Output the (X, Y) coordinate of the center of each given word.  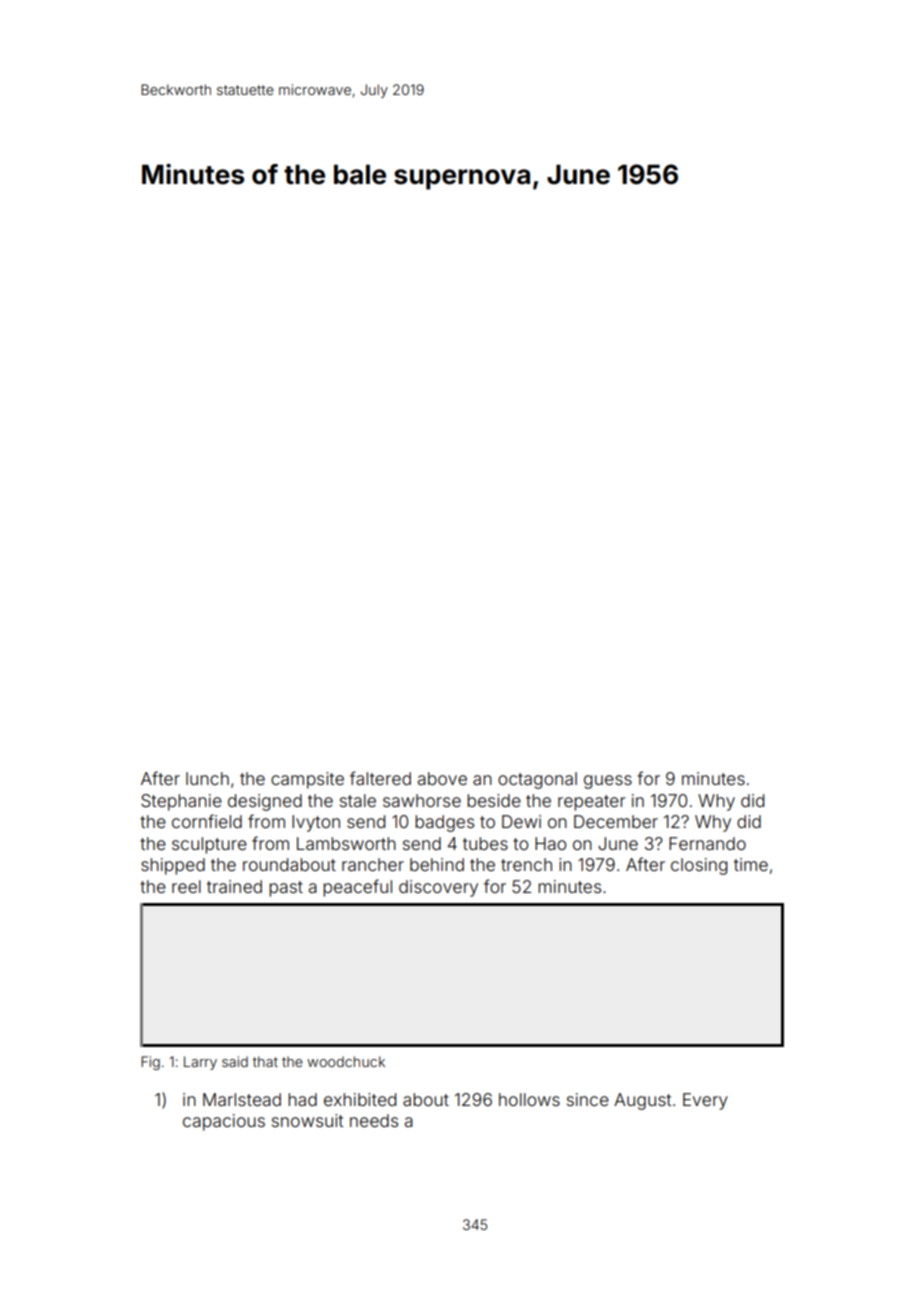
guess (608, 782)
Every (705, 1101)
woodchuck (346, 1061)
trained (234, 886)
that (265, 1061)
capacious (224, 1122)
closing (699, 866)
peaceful (357, 888)
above (442, 778)
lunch (207, 778)
